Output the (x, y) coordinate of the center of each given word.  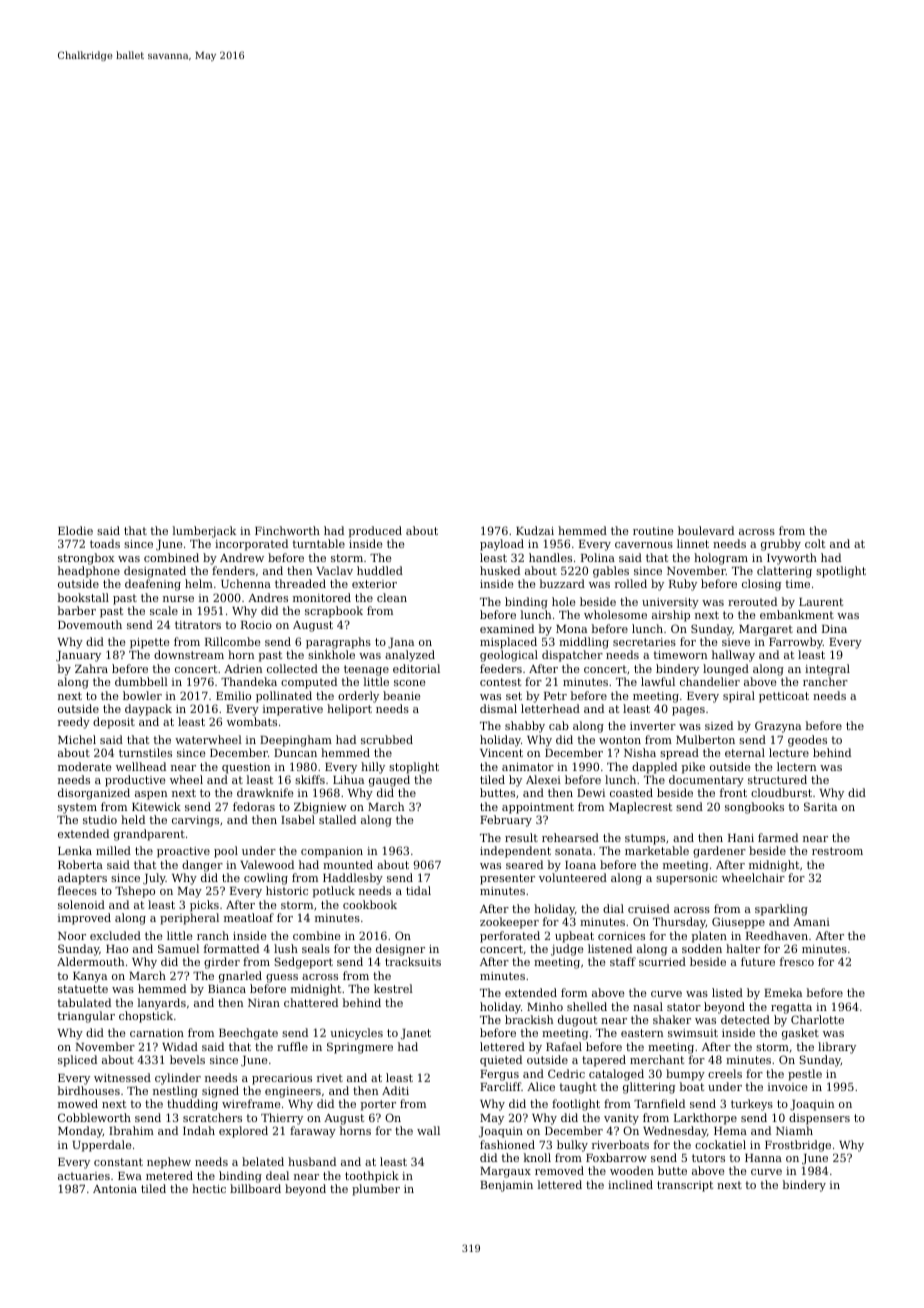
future (758, 961)
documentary (706, 781)
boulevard (706, 530)
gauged (389, 781)
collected (292, 668)
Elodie (75, 530)
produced (375, 532)
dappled (654, 768)
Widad (180, 1046)
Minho (545, 1006)
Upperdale (102, 1146)
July (154, 879)
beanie (402, 695)
